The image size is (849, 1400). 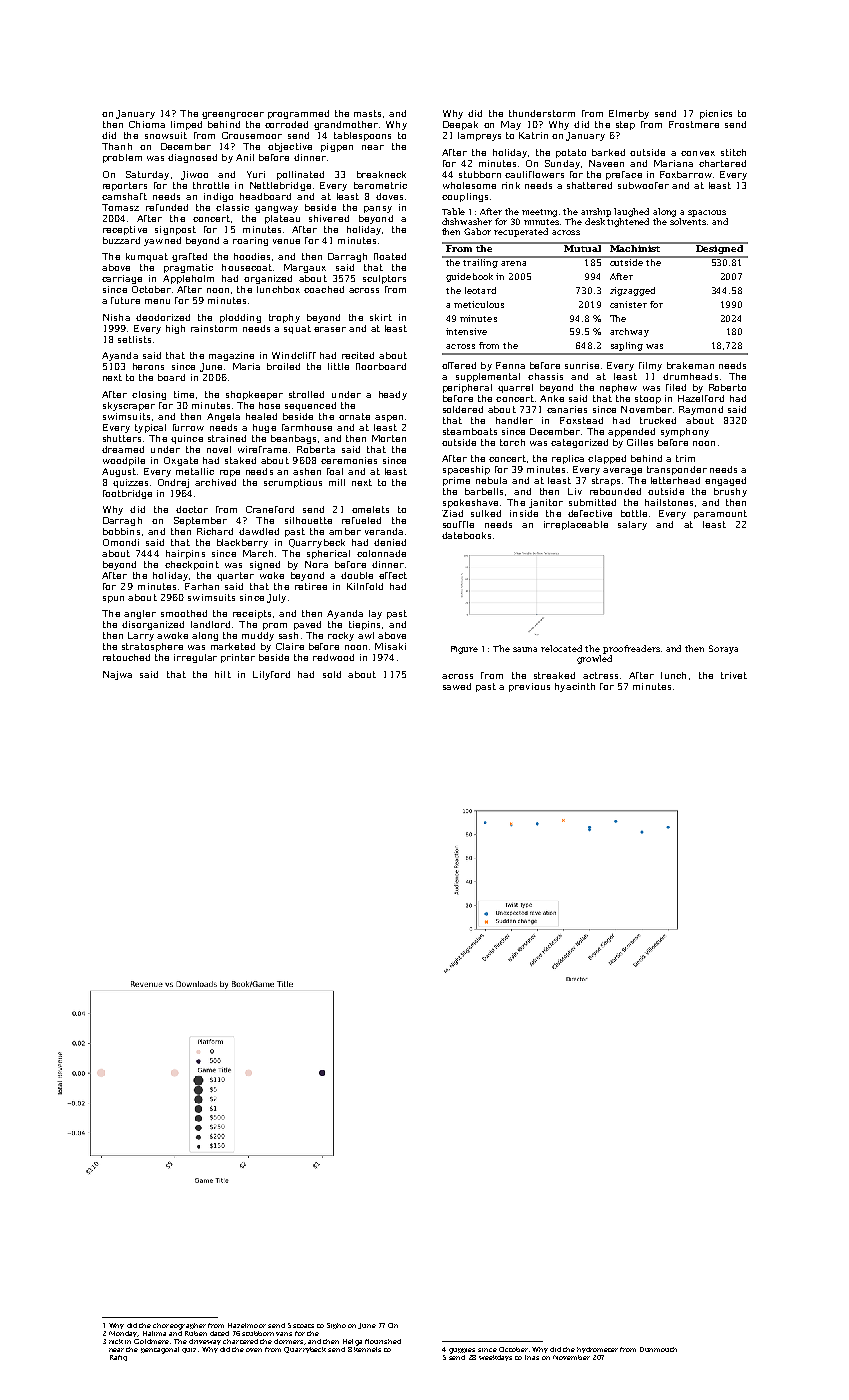 I want to click on sawed, so click(x=457, y=686).
